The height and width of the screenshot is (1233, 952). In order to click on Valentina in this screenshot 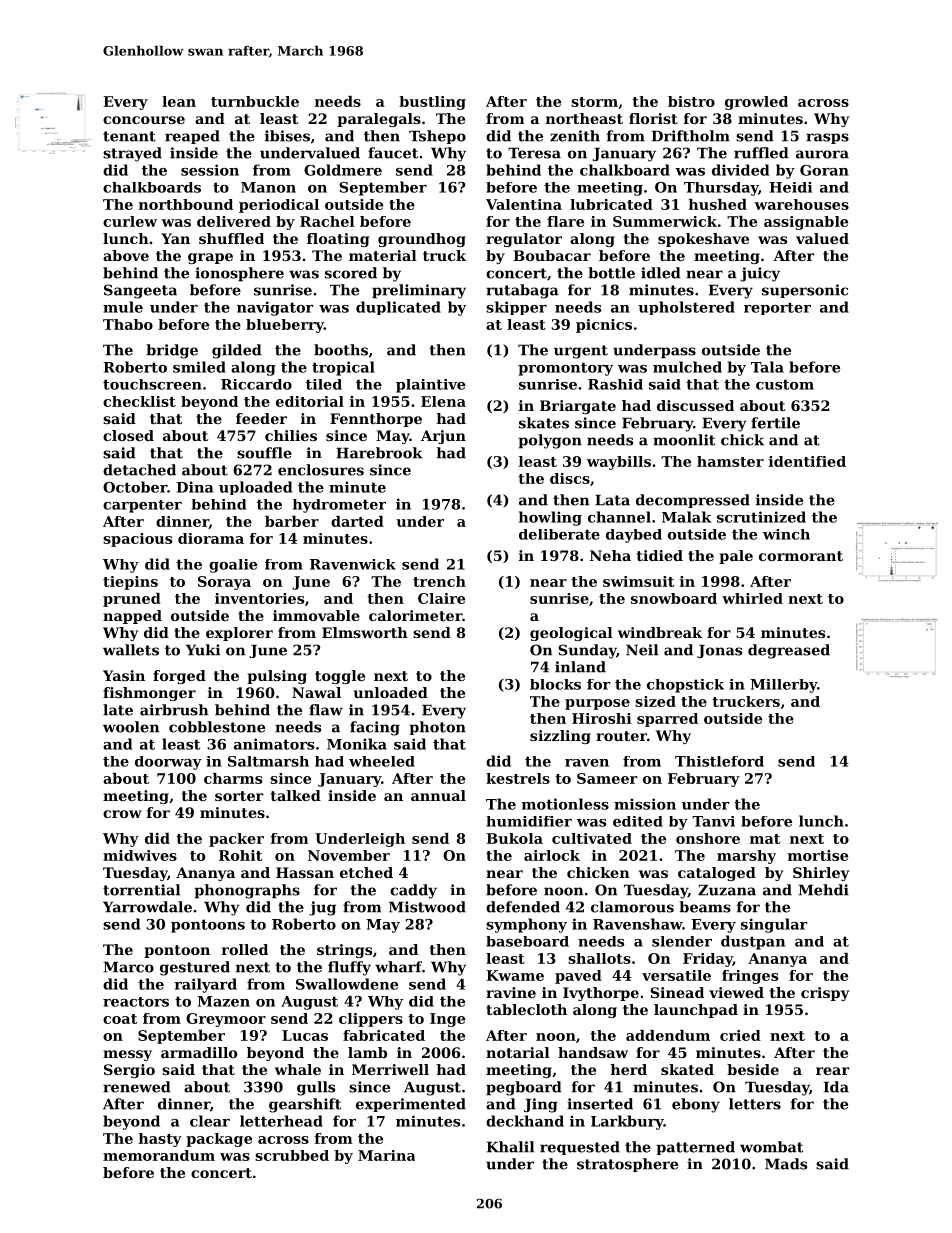, I will do `click(524, 204)`.
